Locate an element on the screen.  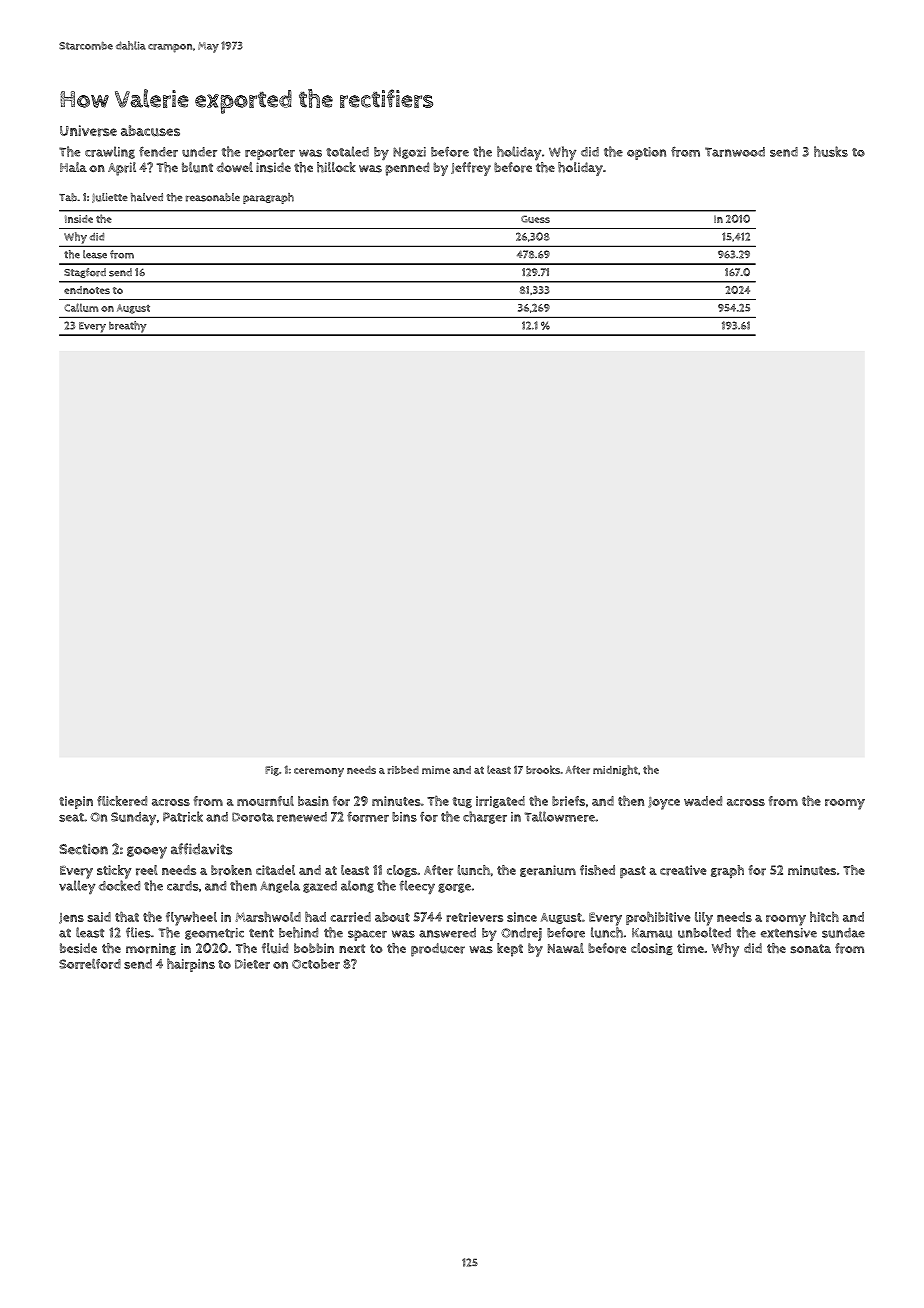
waded is located at coordinates (703, 801).
